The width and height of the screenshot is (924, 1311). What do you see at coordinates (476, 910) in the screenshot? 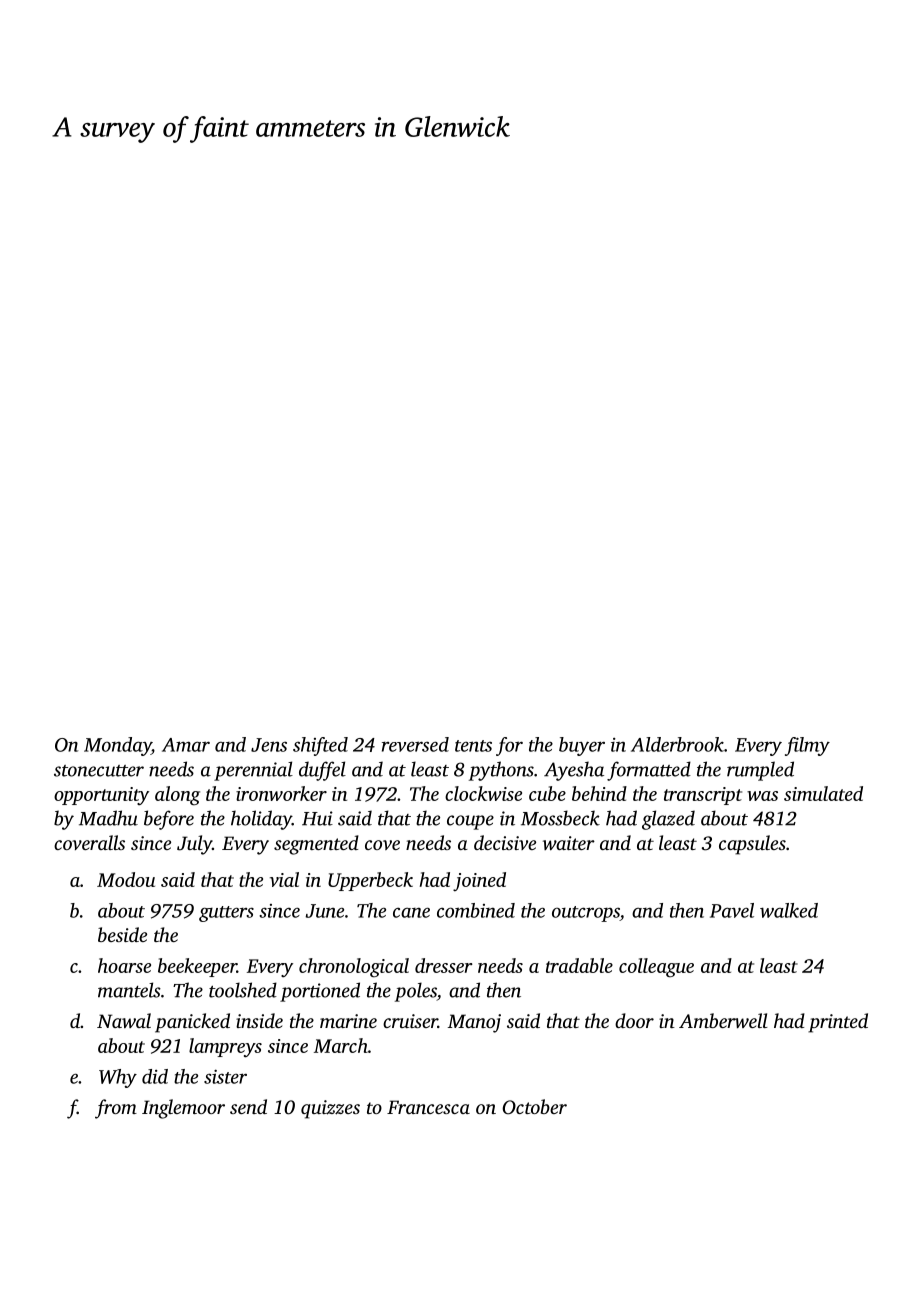
I see `combined` at bounding box center [476, 910].
